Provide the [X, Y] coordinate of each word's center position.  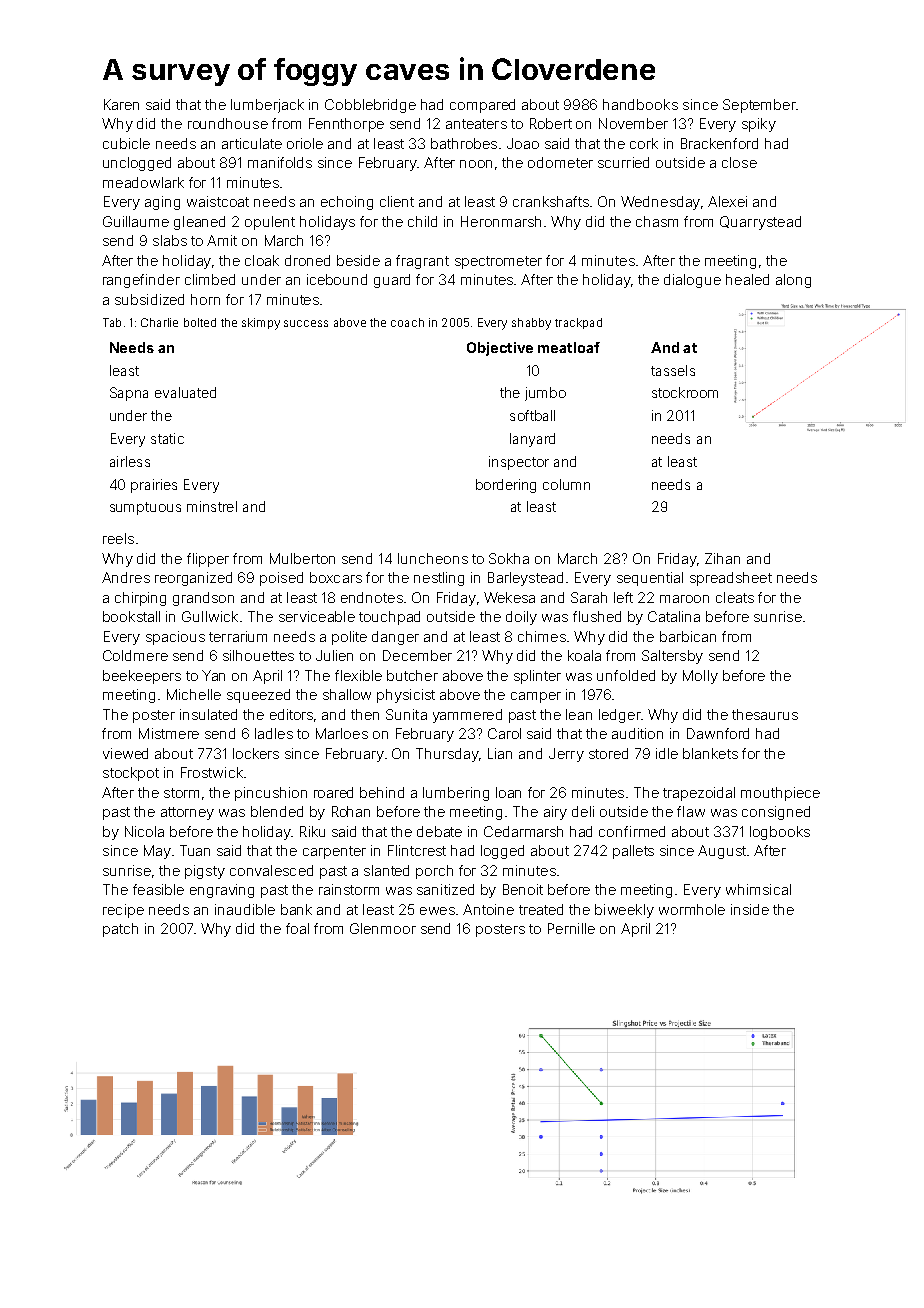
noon [476, 164]
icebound [337, 279]
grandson [203, 599]
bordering [506, 486]
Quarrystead [760, 223]
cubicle [126, 143]
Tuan [195, 850]
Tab [112, 322]
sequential [650, 579]
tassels [673, 370]
